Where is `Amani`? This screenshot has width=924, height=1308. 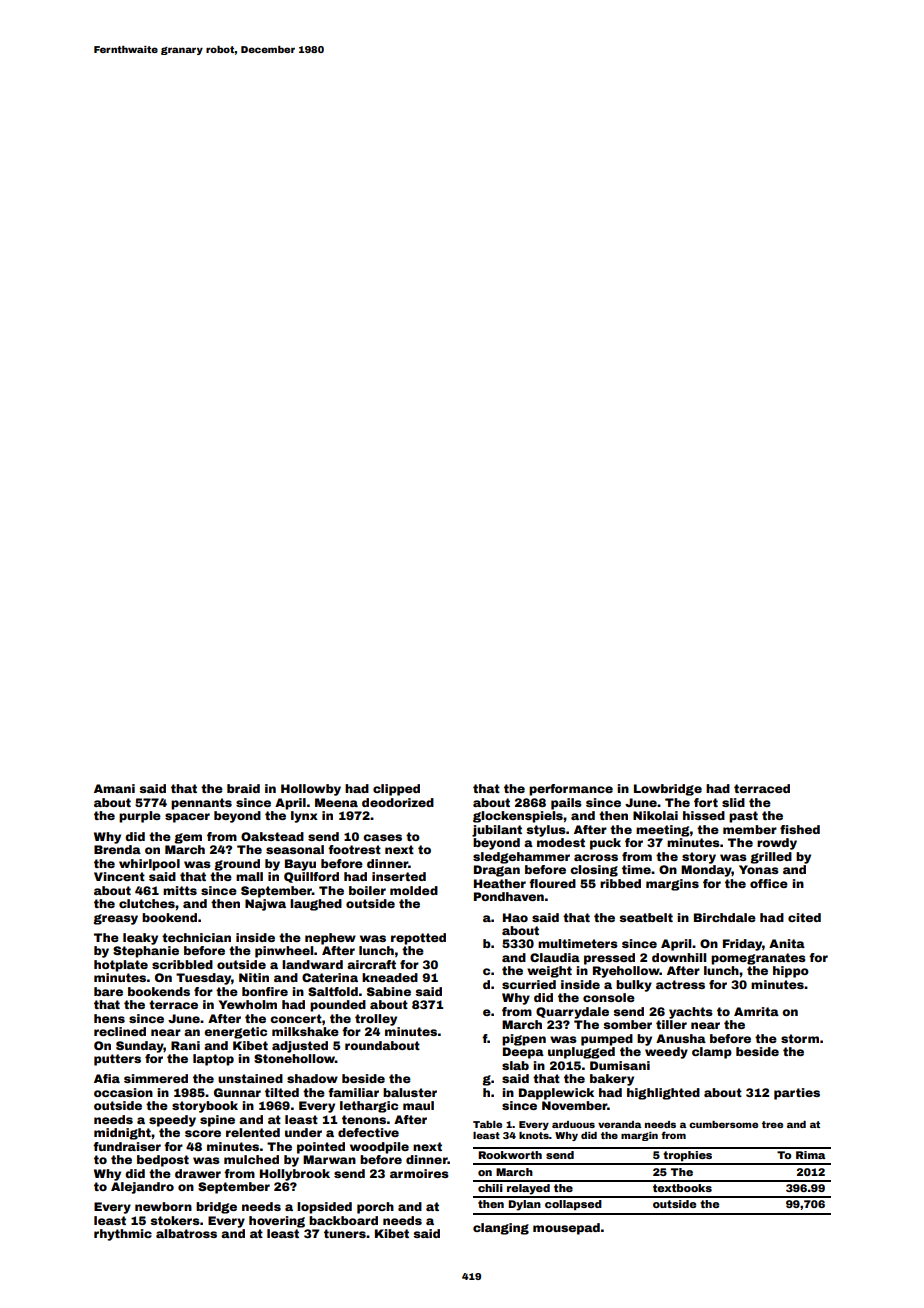
Amani is located at coordinates (114, 788).
